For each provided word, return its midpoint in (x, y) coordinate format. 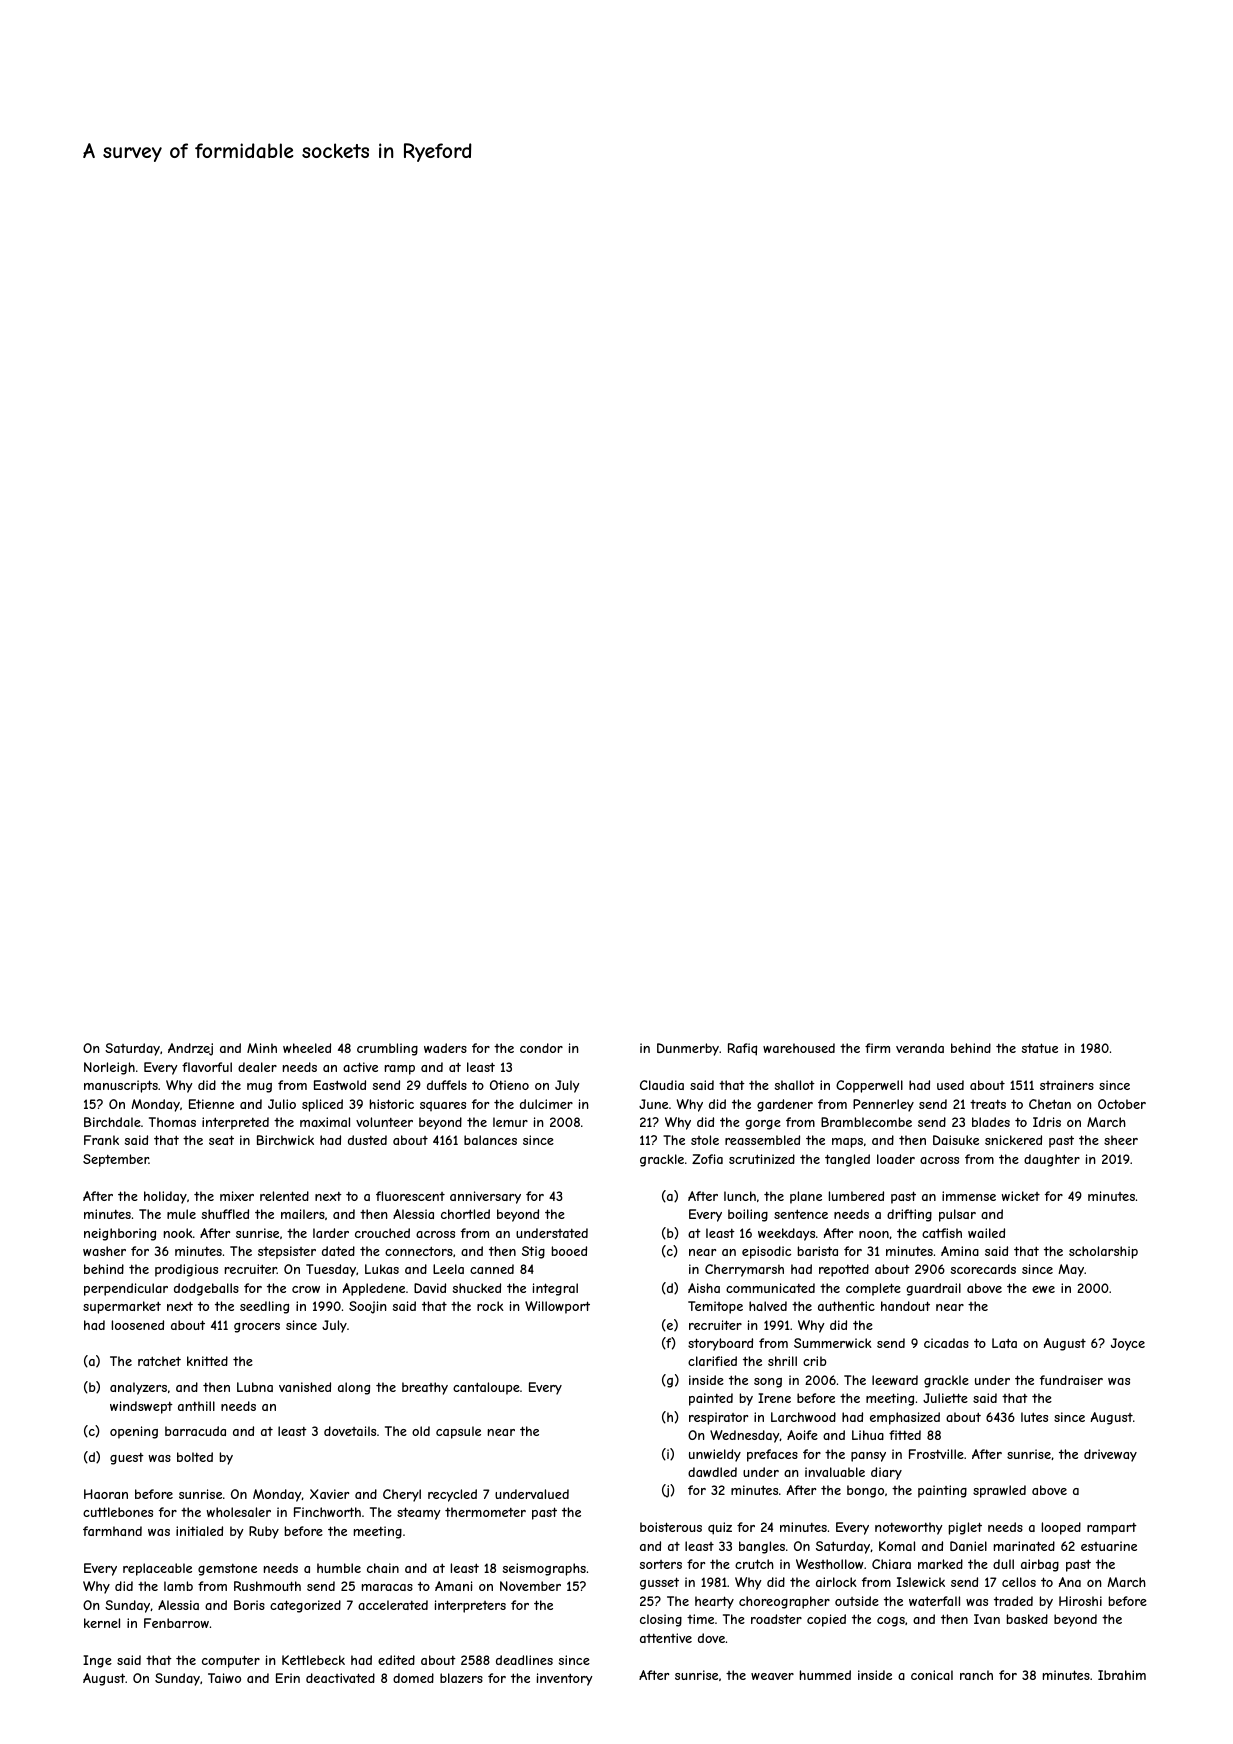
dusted (367, 1140)
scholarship (1103, 1252)
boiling (748, 1215)
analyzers (138, 1388)
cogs (891, 1622)
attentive (666, 1638)
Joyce (1128, 1344)
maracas (387, 1587)
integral (555, 1289)
